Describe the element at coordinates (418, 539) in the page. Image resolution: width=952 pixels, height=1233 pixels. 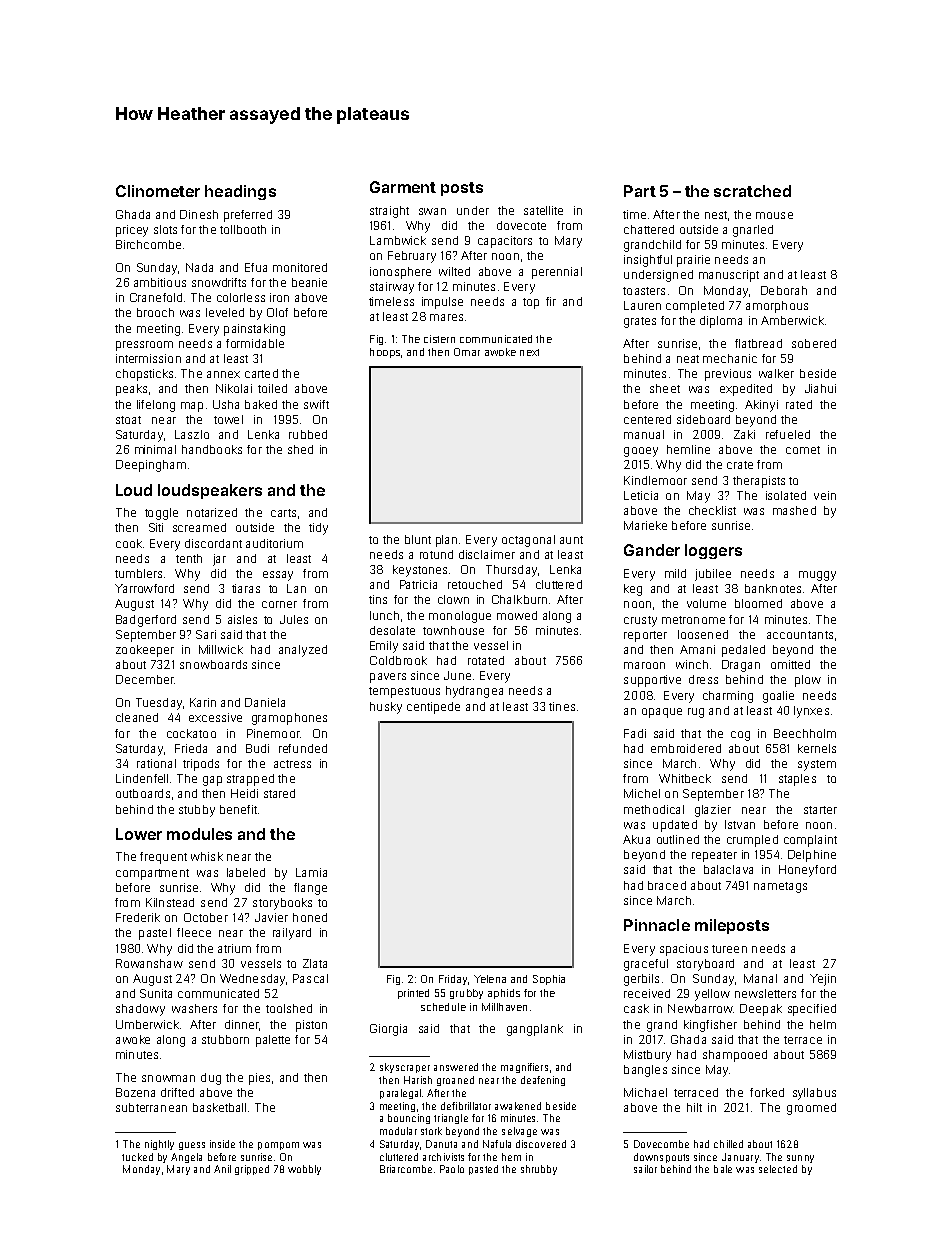
I see `blunt` at that location.
